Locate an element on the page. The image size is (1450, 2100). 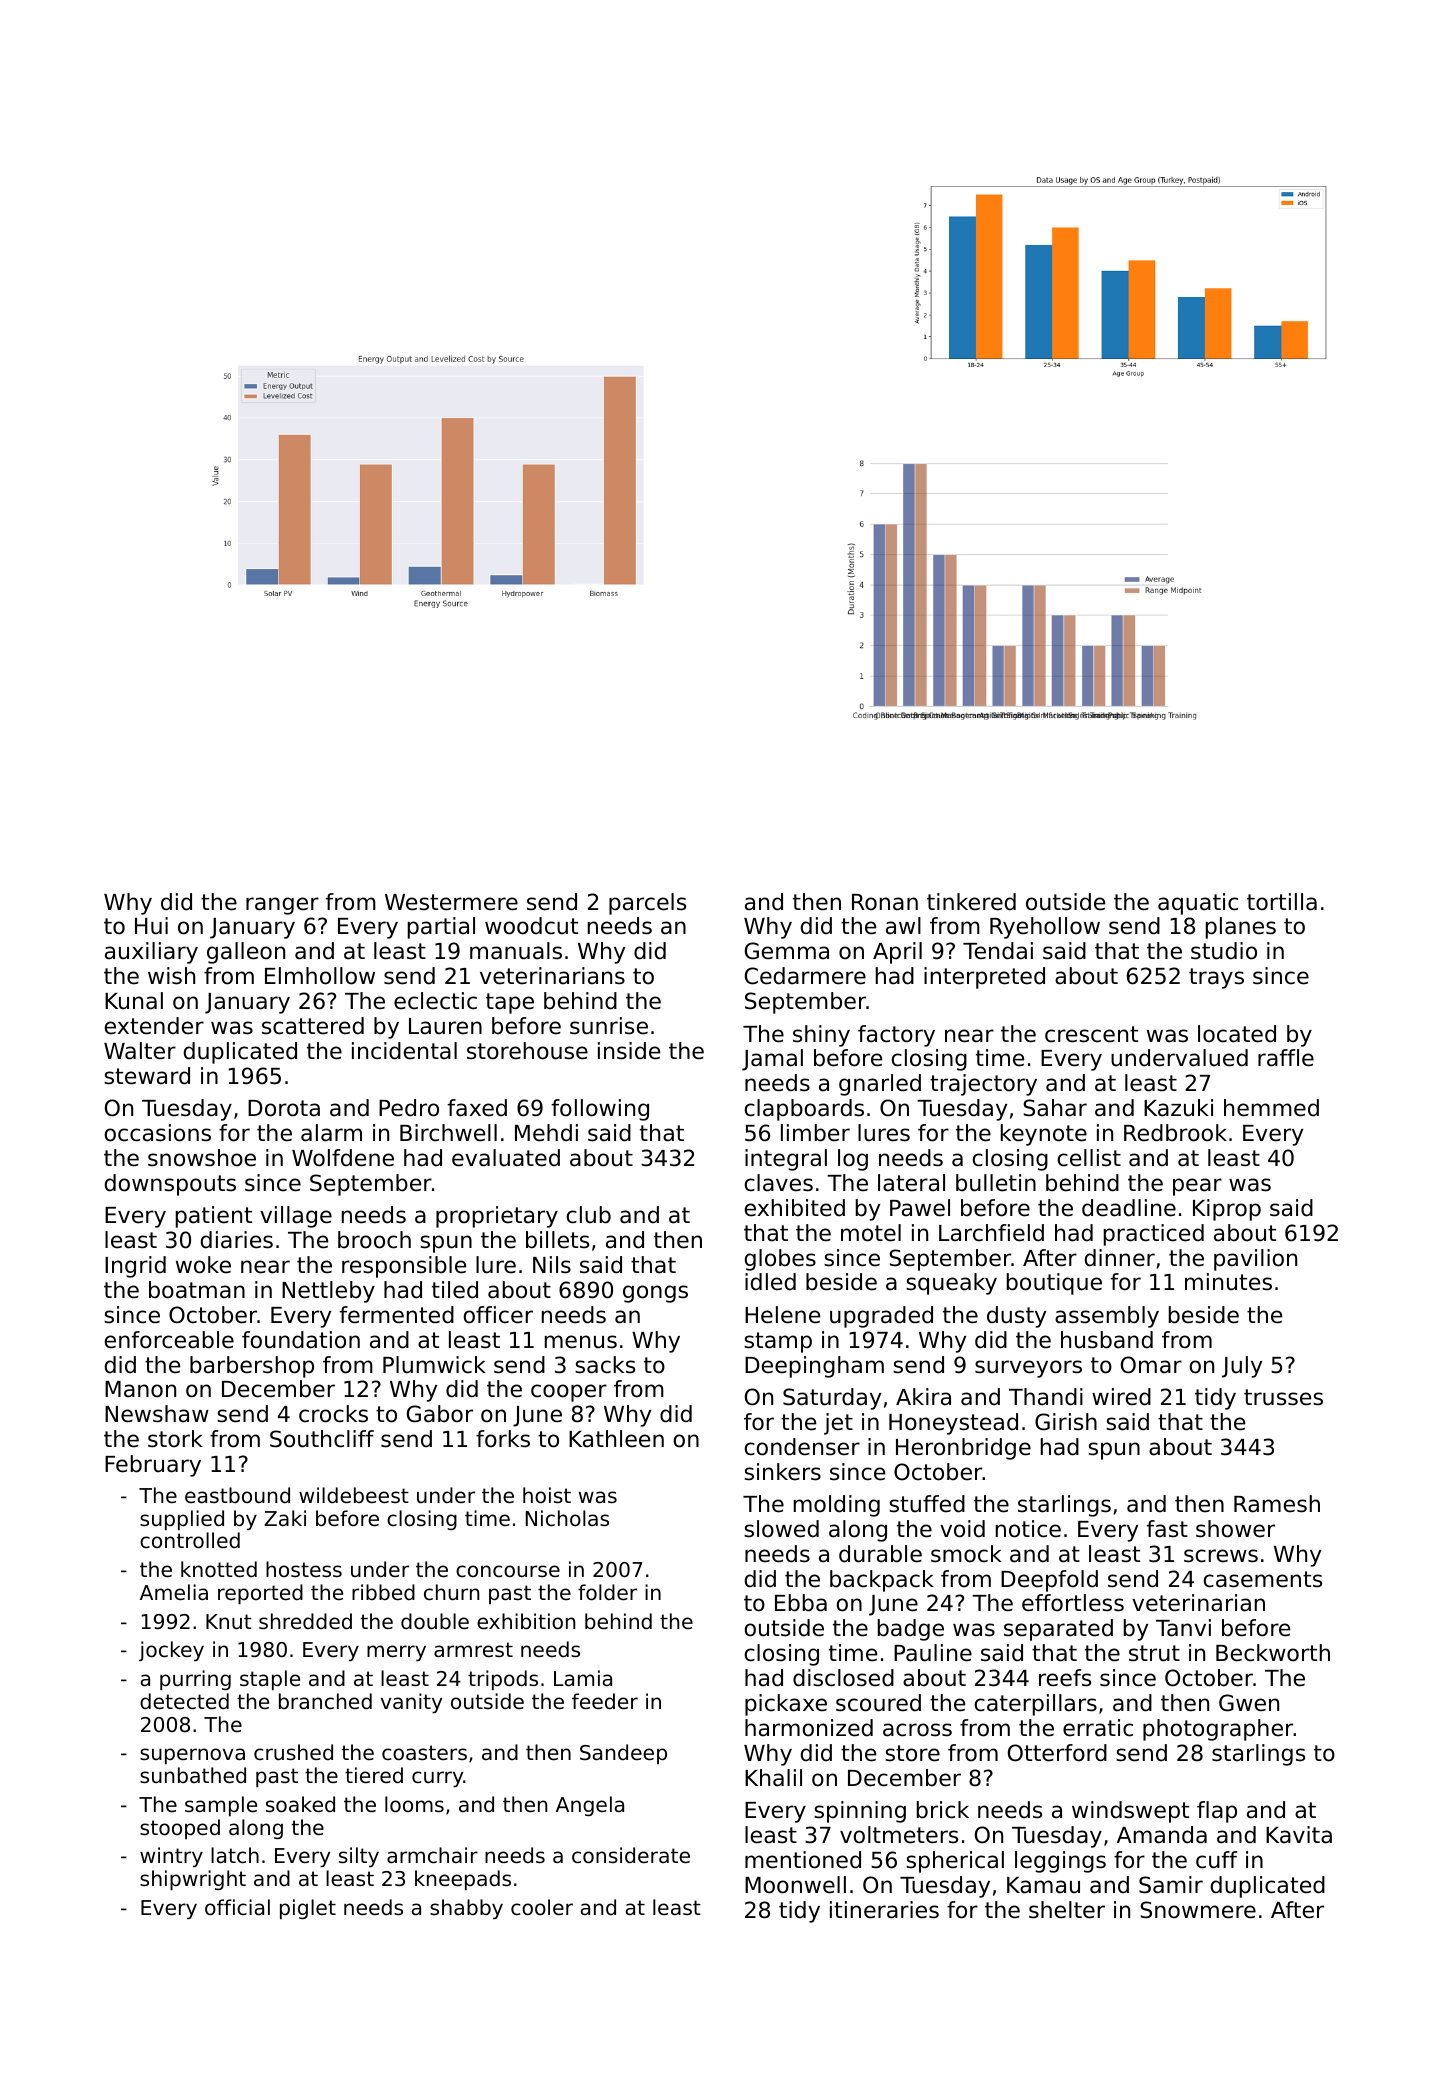
notice is located at coordinates (1028, 1529).
